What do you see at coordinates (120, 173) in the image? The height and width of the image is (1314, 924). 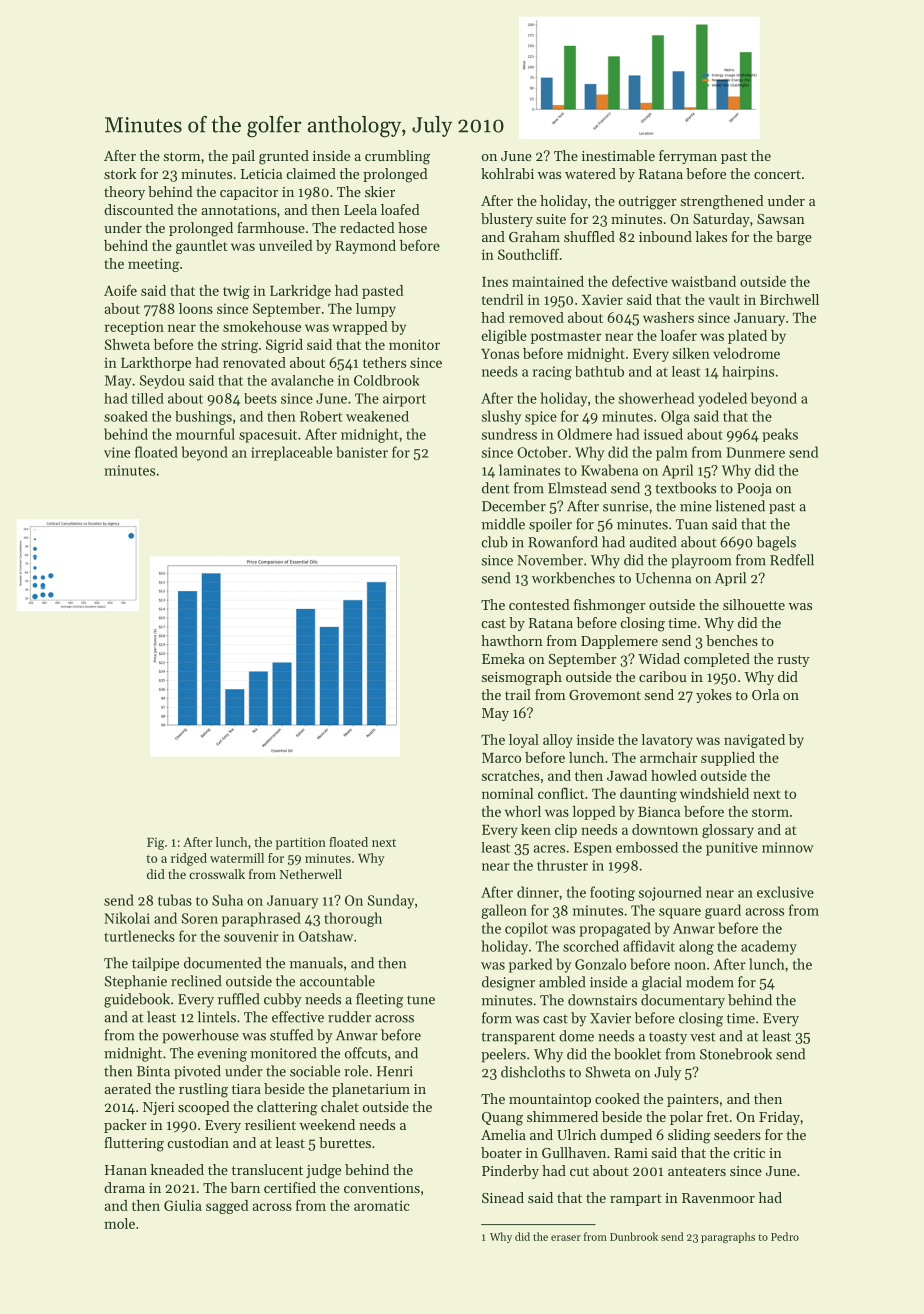 I see `stork` at bounding box center [120, 173].
